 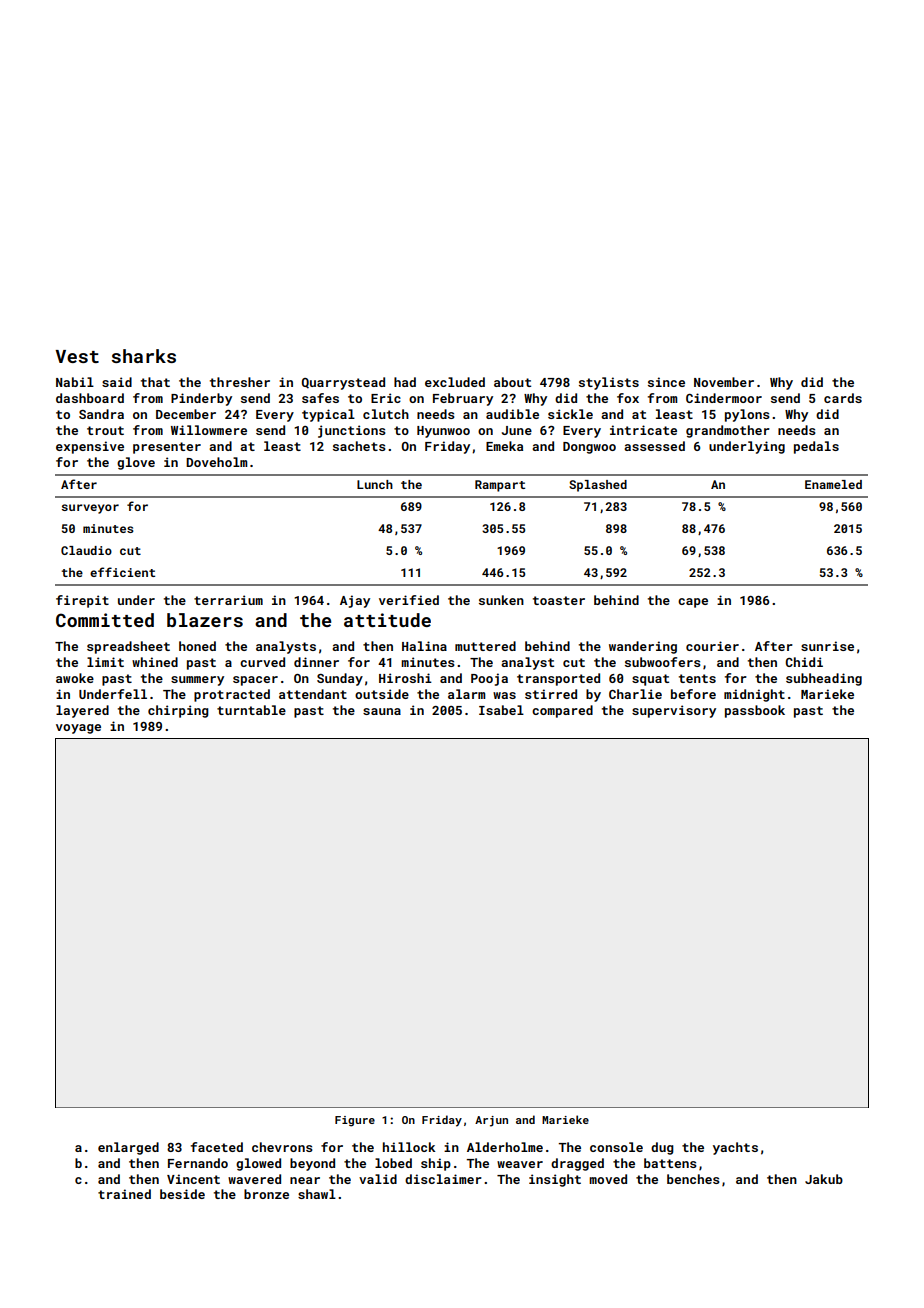 What do you see at coordinates (382, 711) in the document?
I see `sauna` at bounding box center [382, 711].
